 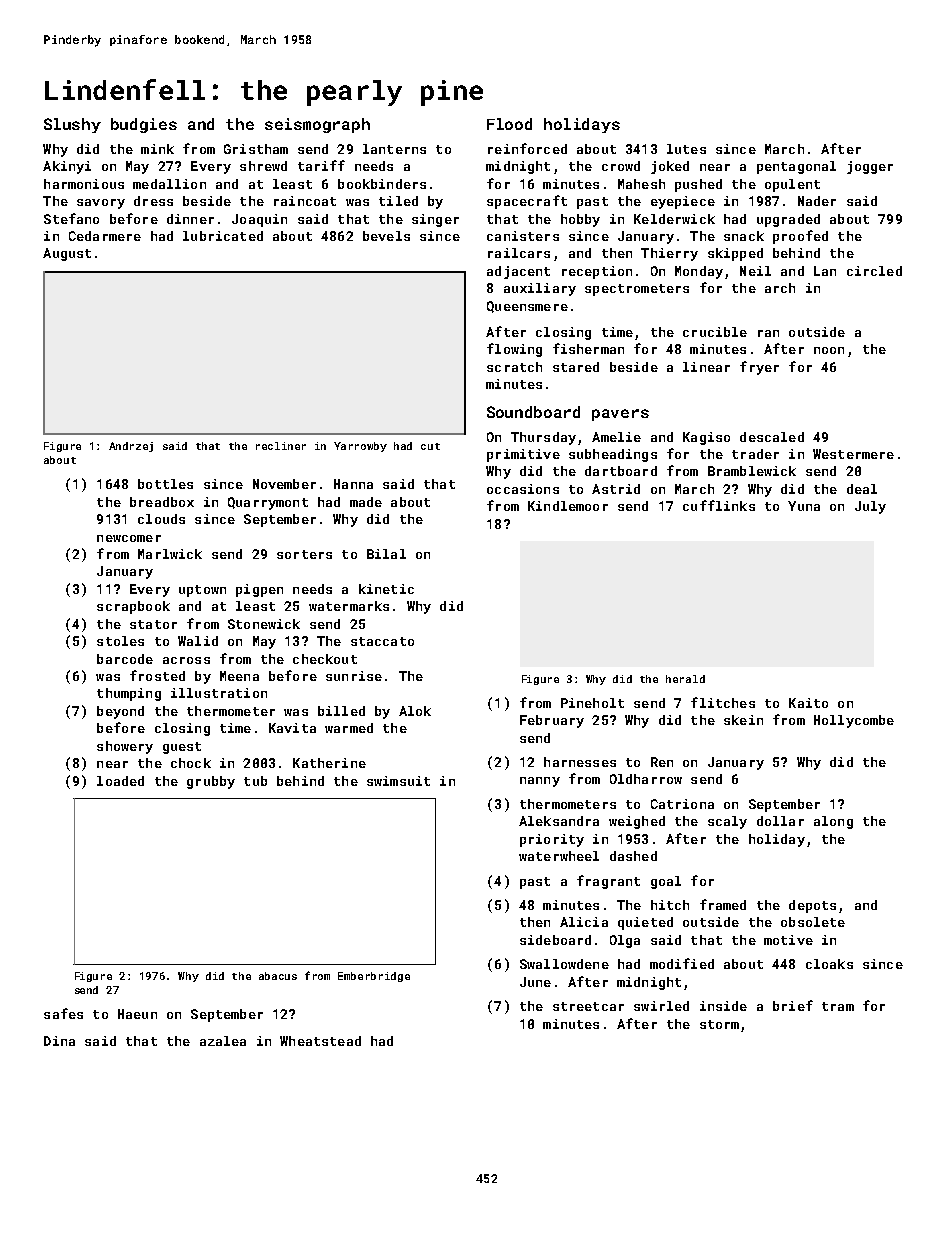 What do you see at coordinates (63, 1013) in the screenshot?
I see `safes` at bounding box center [63, 1013].
